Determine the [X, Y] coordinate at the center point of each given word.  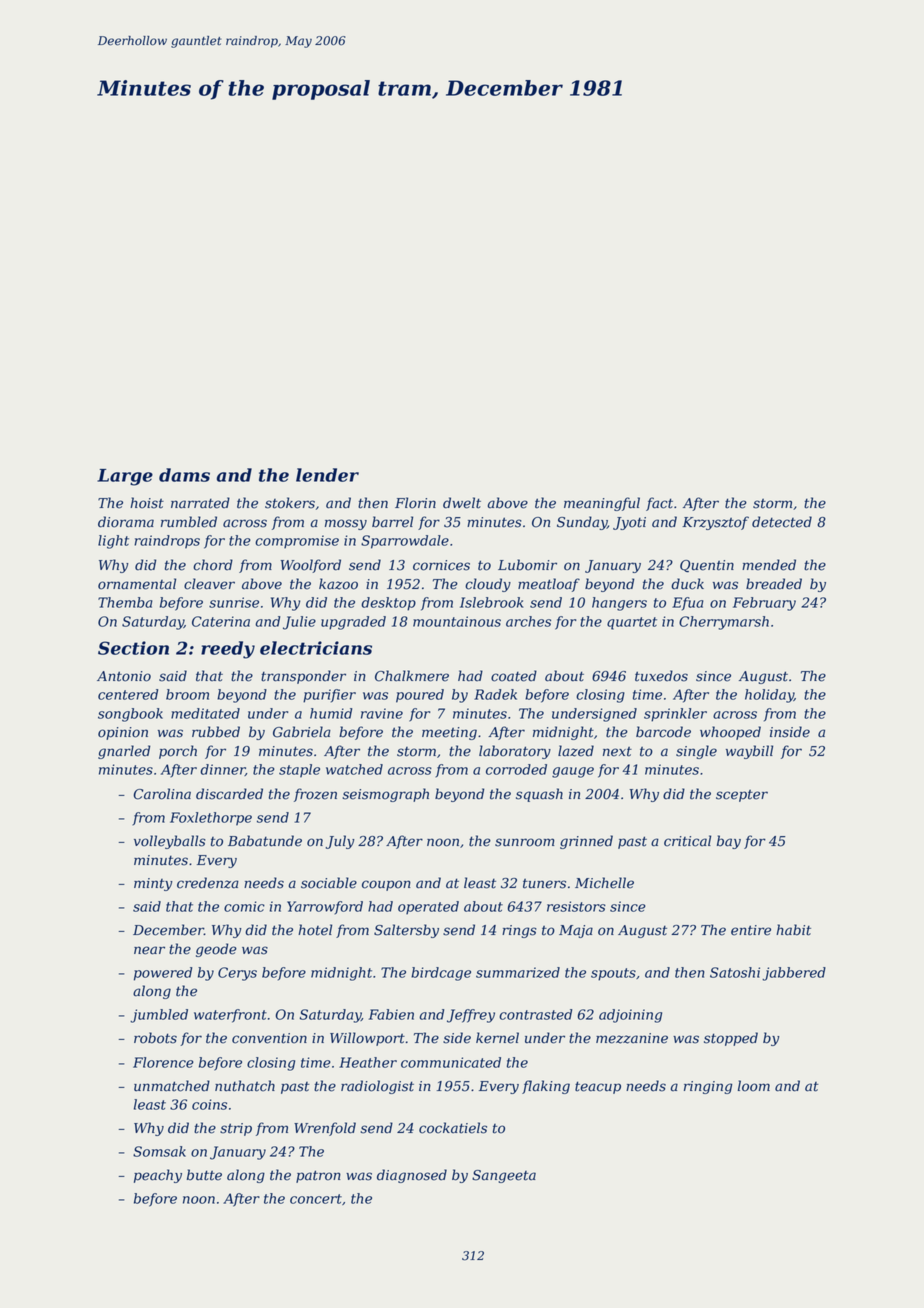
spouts [613, 974]
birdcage [441, 974]
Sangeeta [504, 1176]
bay [729, 842]
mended [769, 565]
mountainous [457, 621]
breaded [774, 584]
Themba [125, 602]
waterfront [230, 1016]
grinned [586, 842]
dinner [222, 770]
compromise [297, 542]
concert [316, 1199]
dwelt [462, 503]
